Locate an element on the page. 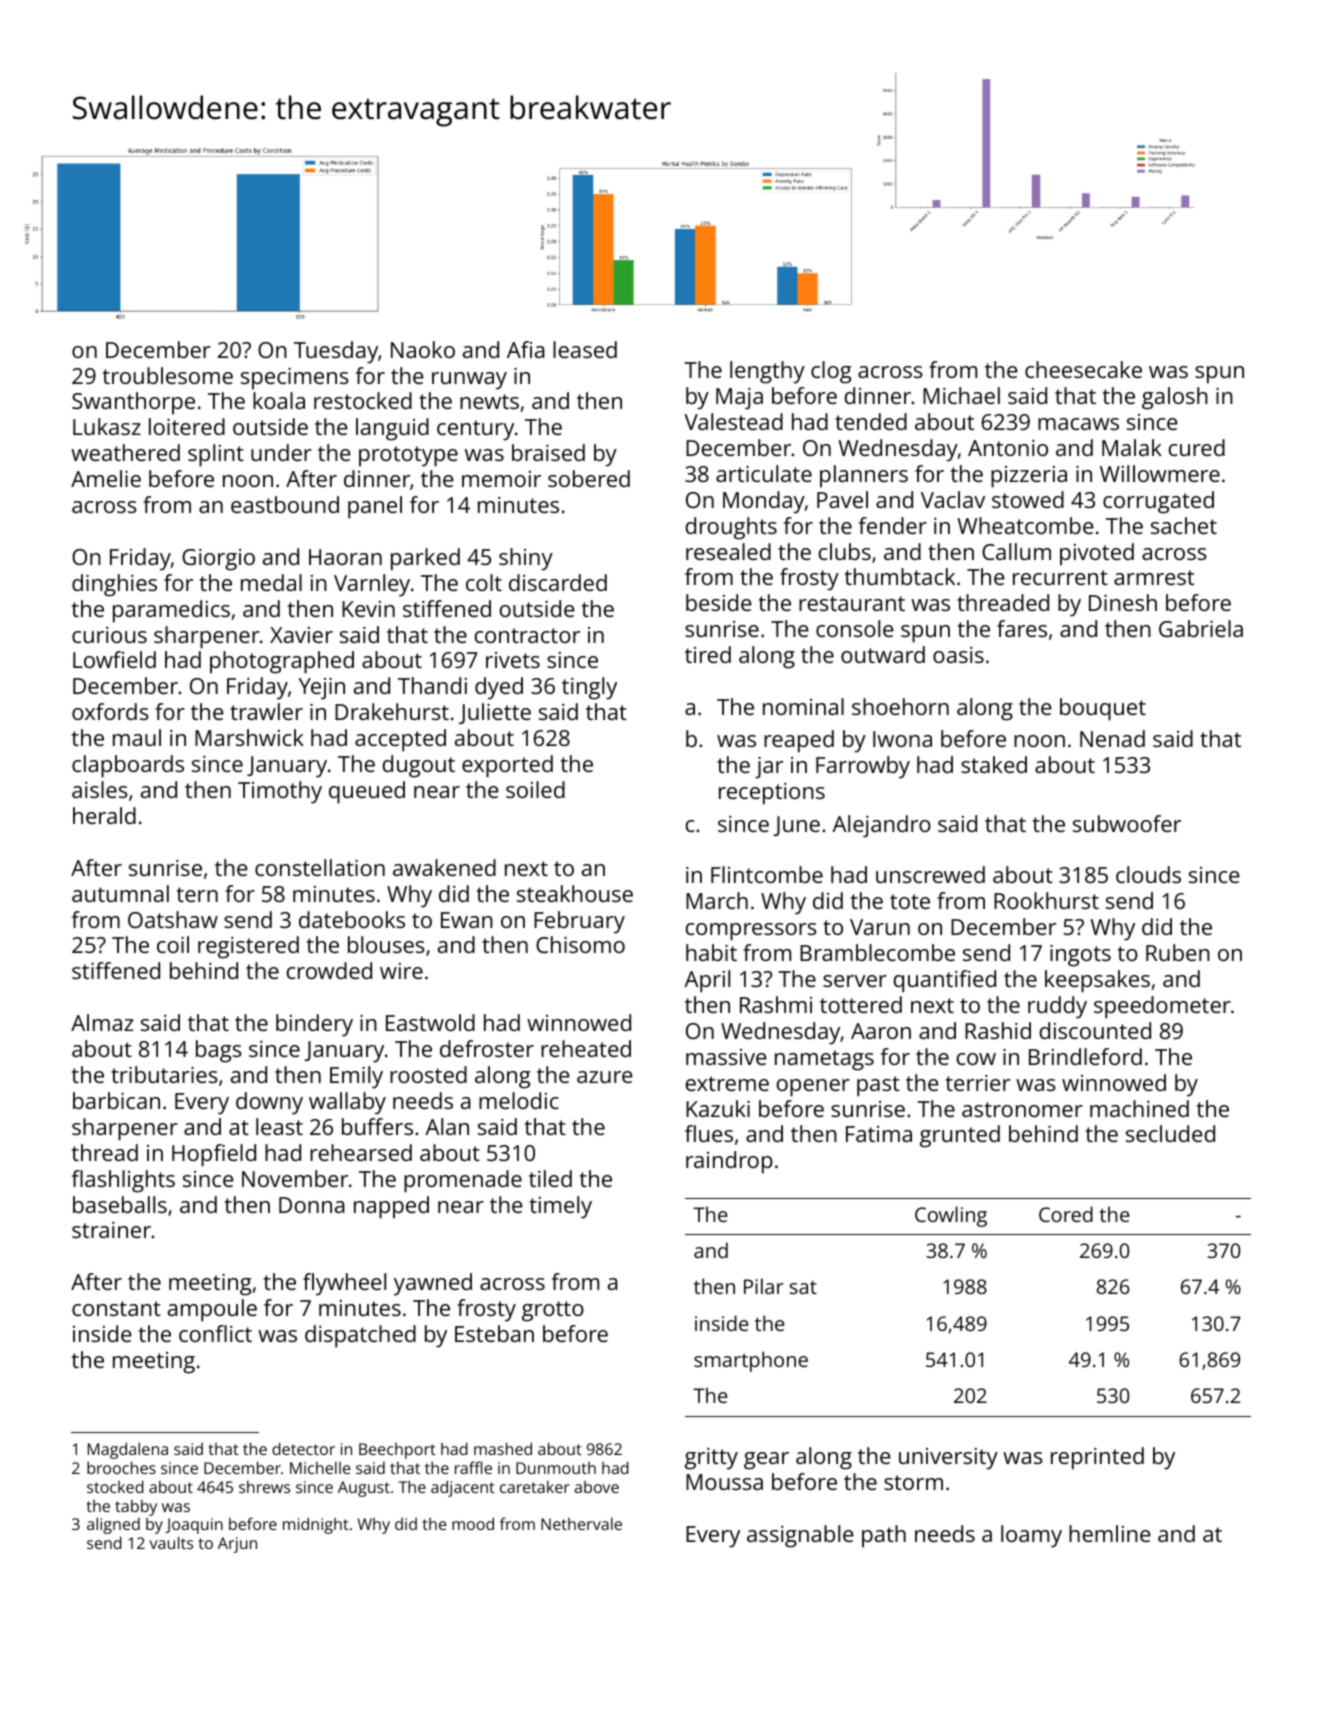  midnight is located at coordinates (316, 1525).
